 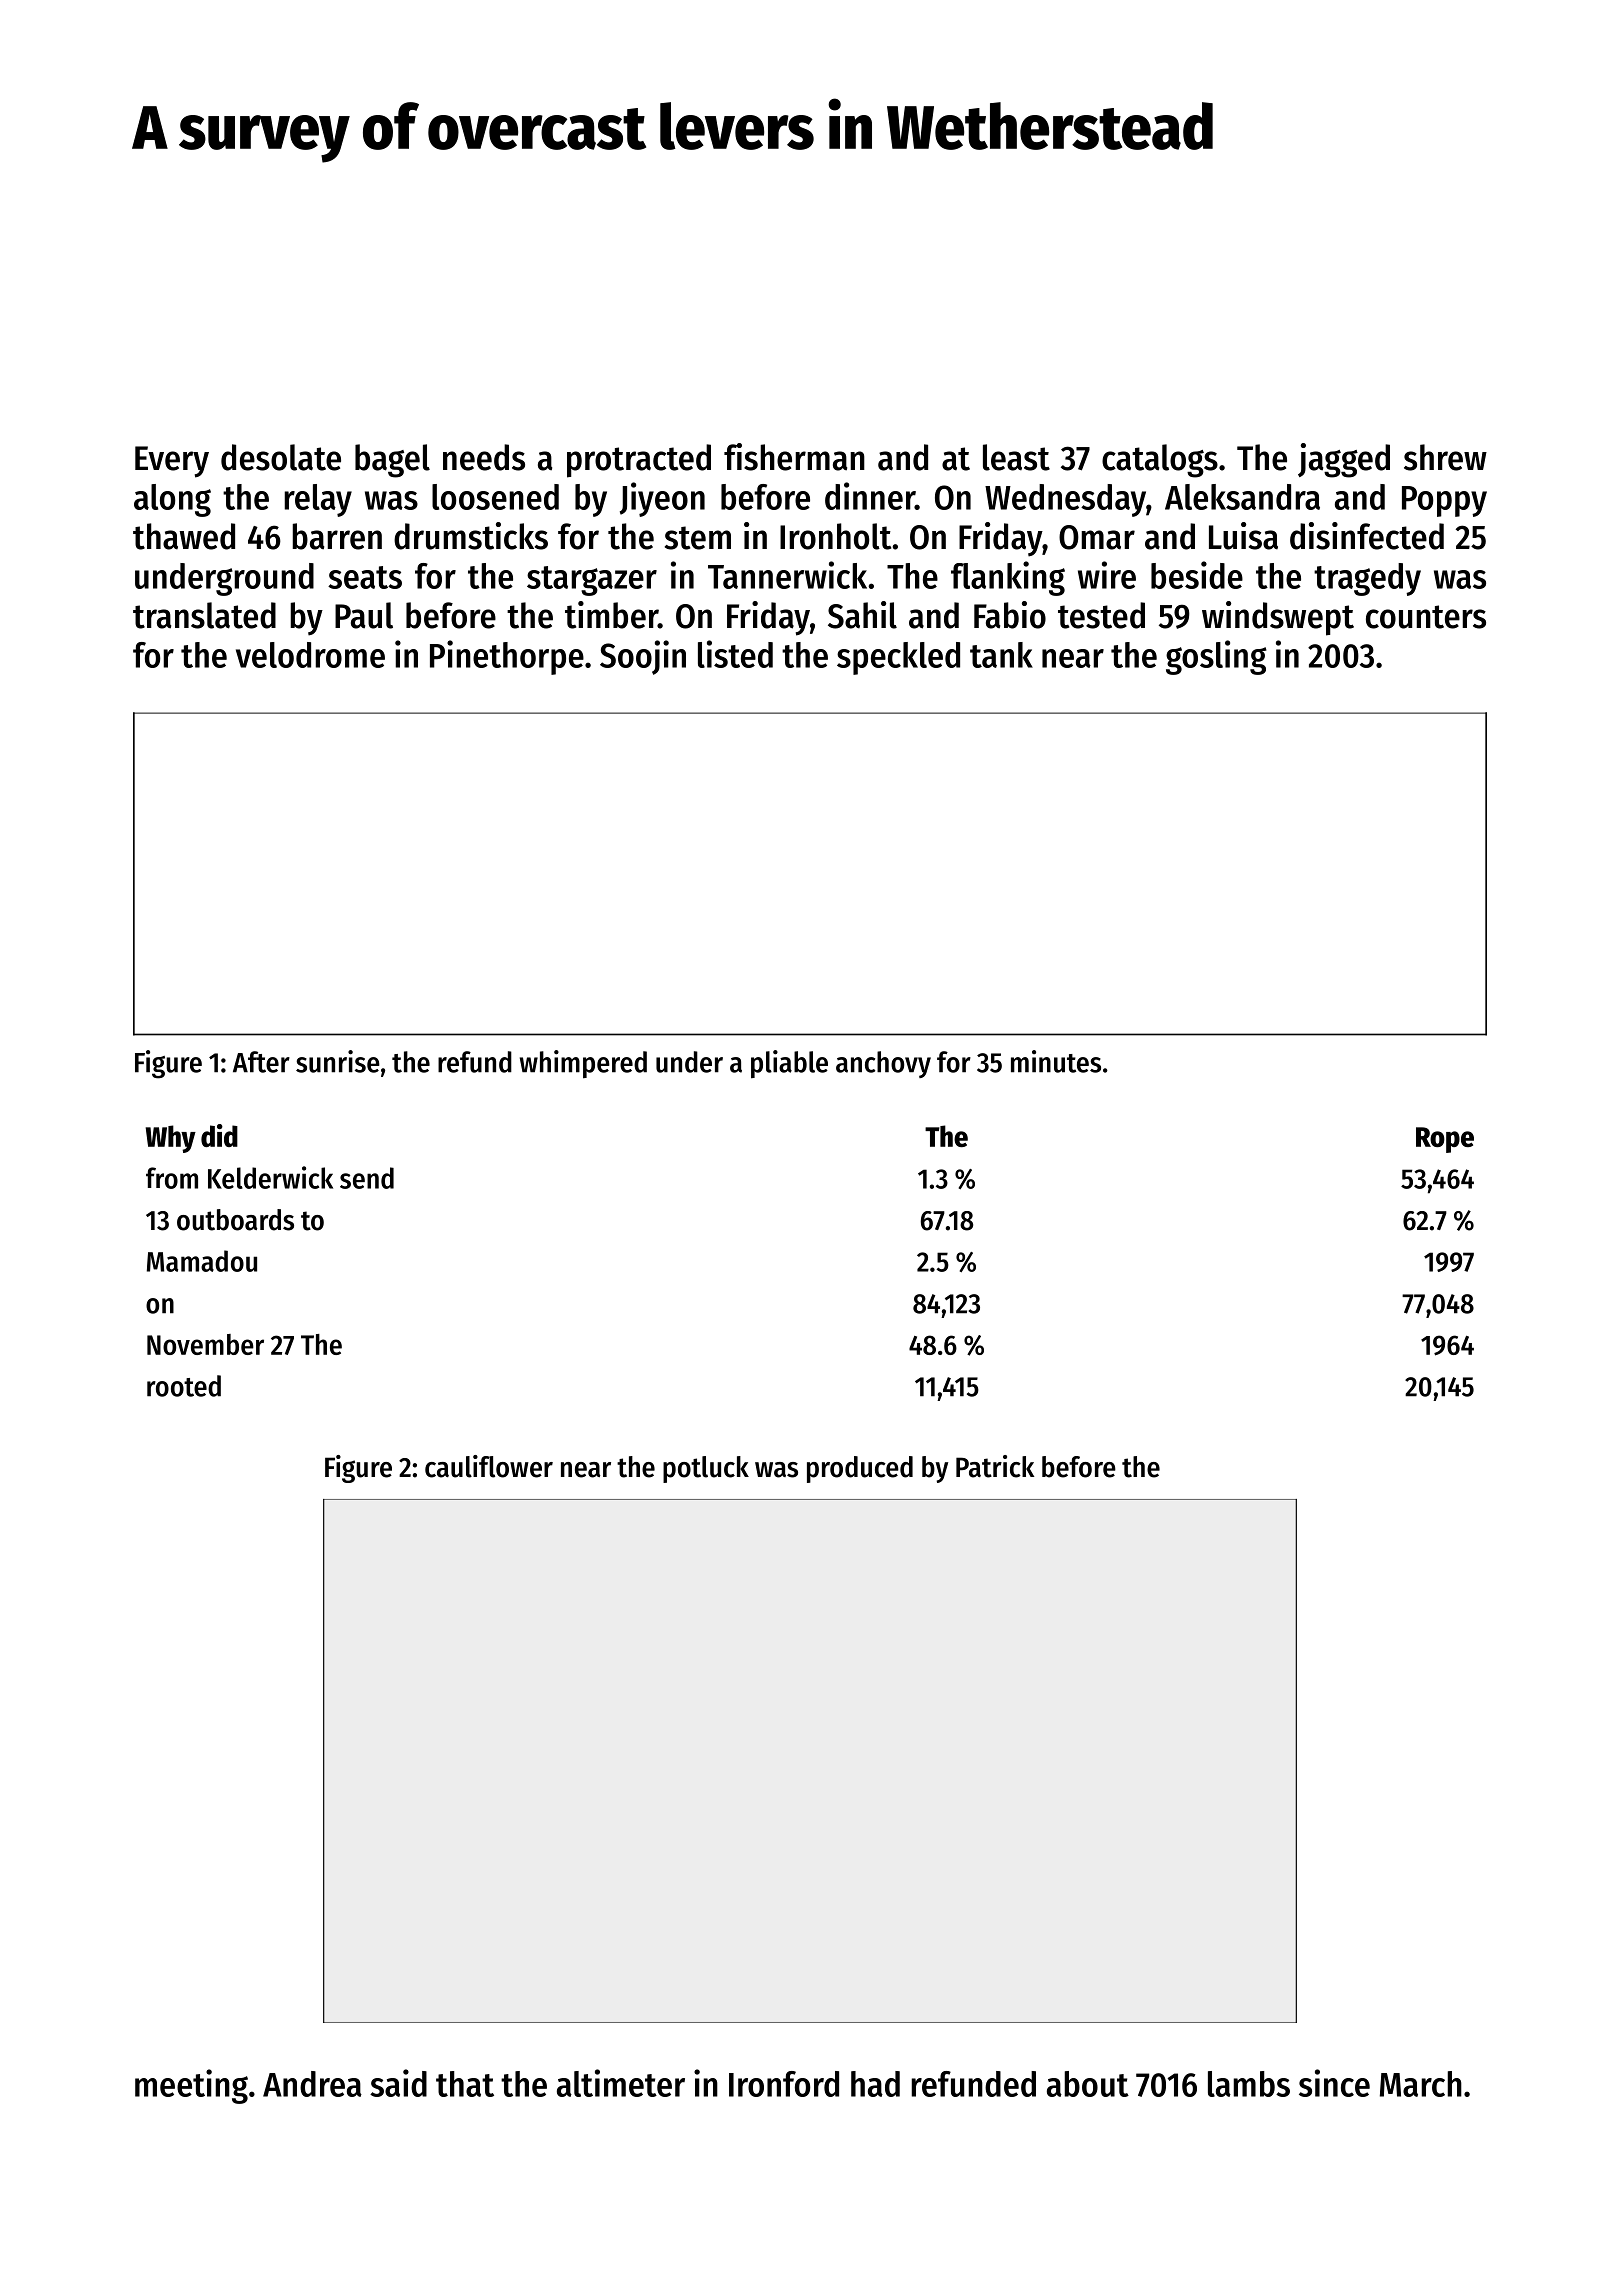 What do you see at coordinates (1445, 1140) in the screenshot?
I see `Rope` at bounding box center [1445, 1140].
